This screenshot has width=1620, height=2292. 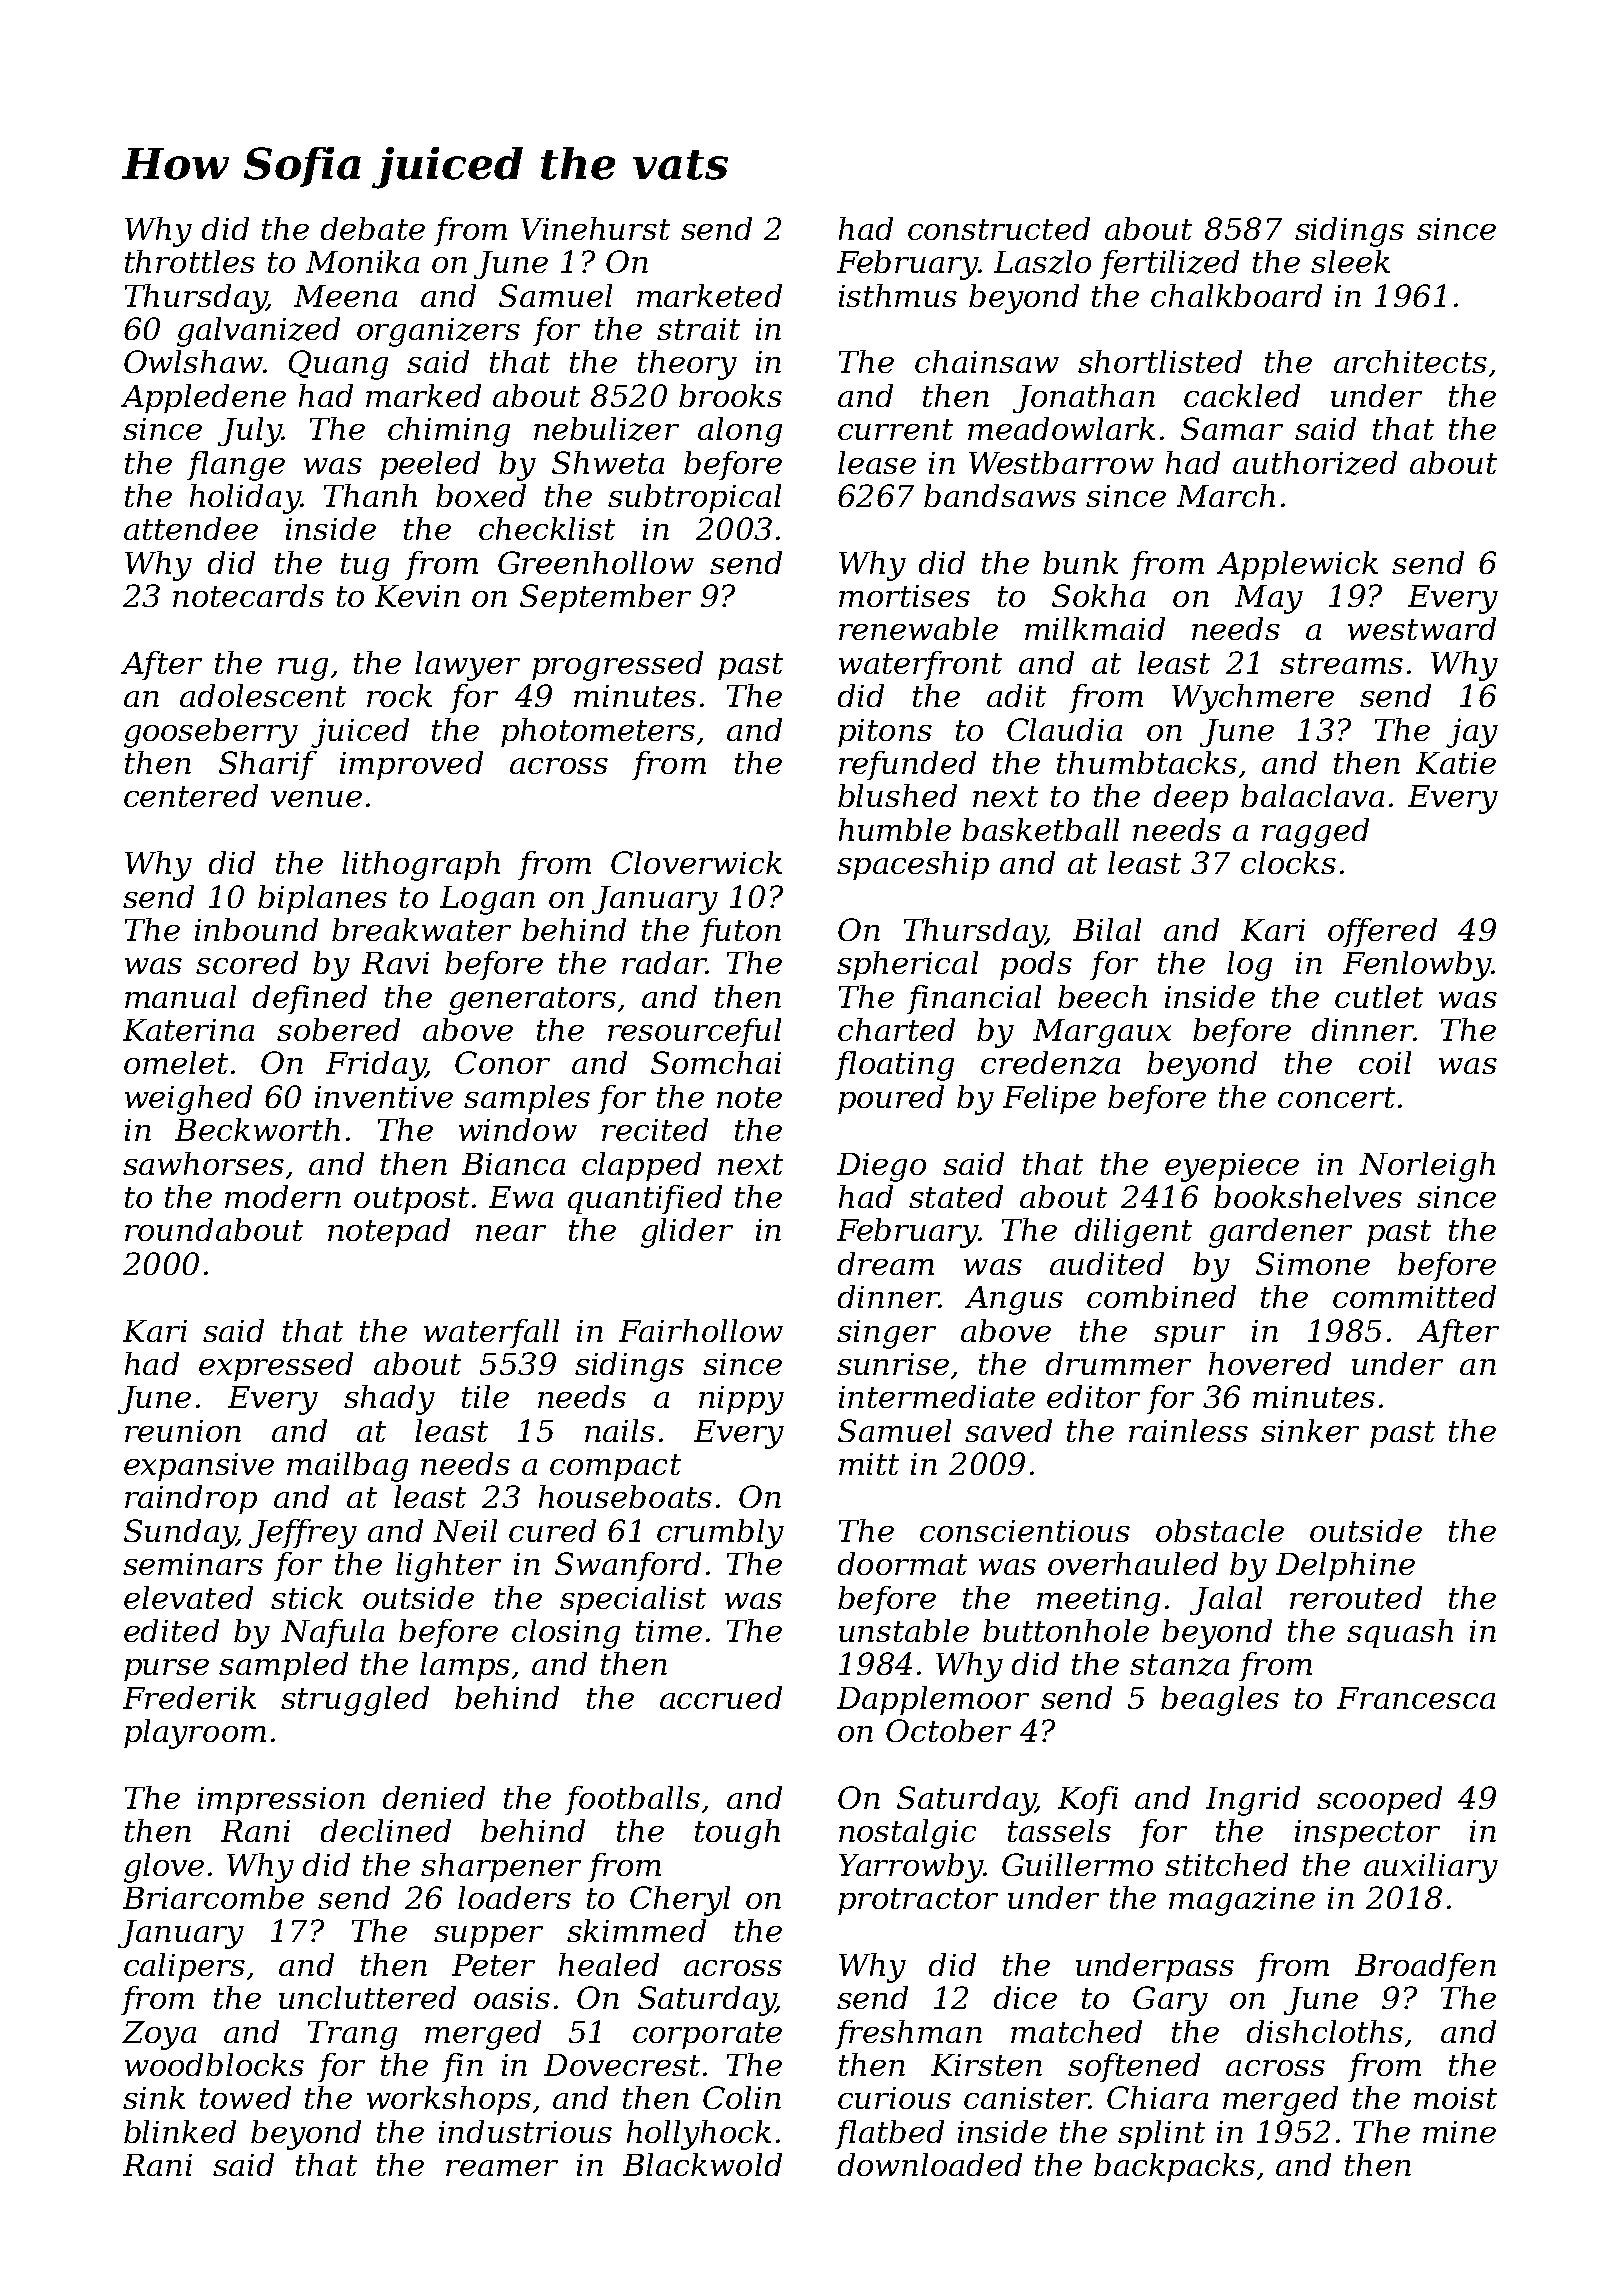 I want to click on debate, so click(x=373, y=228).
